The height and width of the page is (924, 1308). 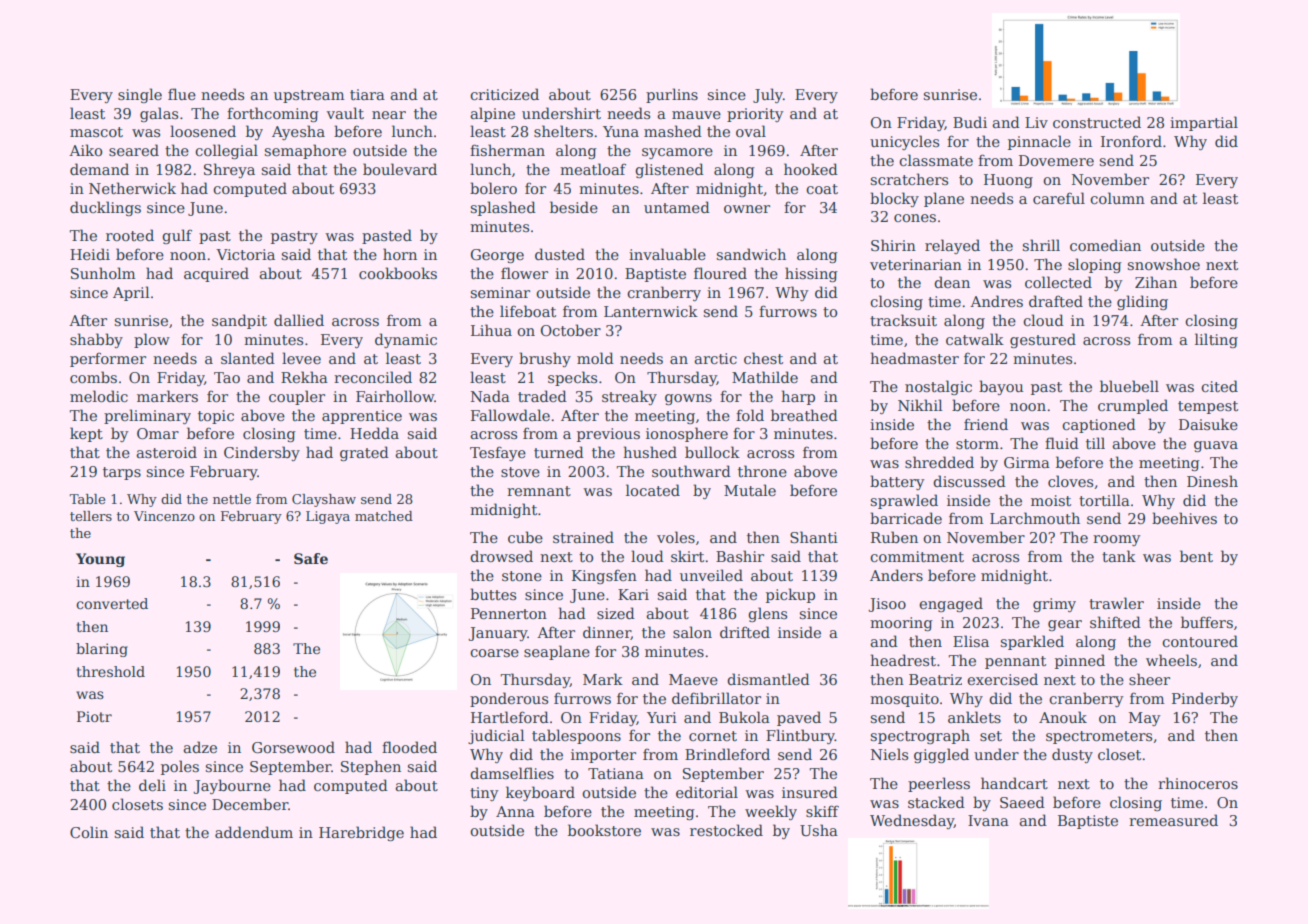 What do you see at coordinates (254, 832) in the page?
I see `addendum` at bounding box center [254, 832].
